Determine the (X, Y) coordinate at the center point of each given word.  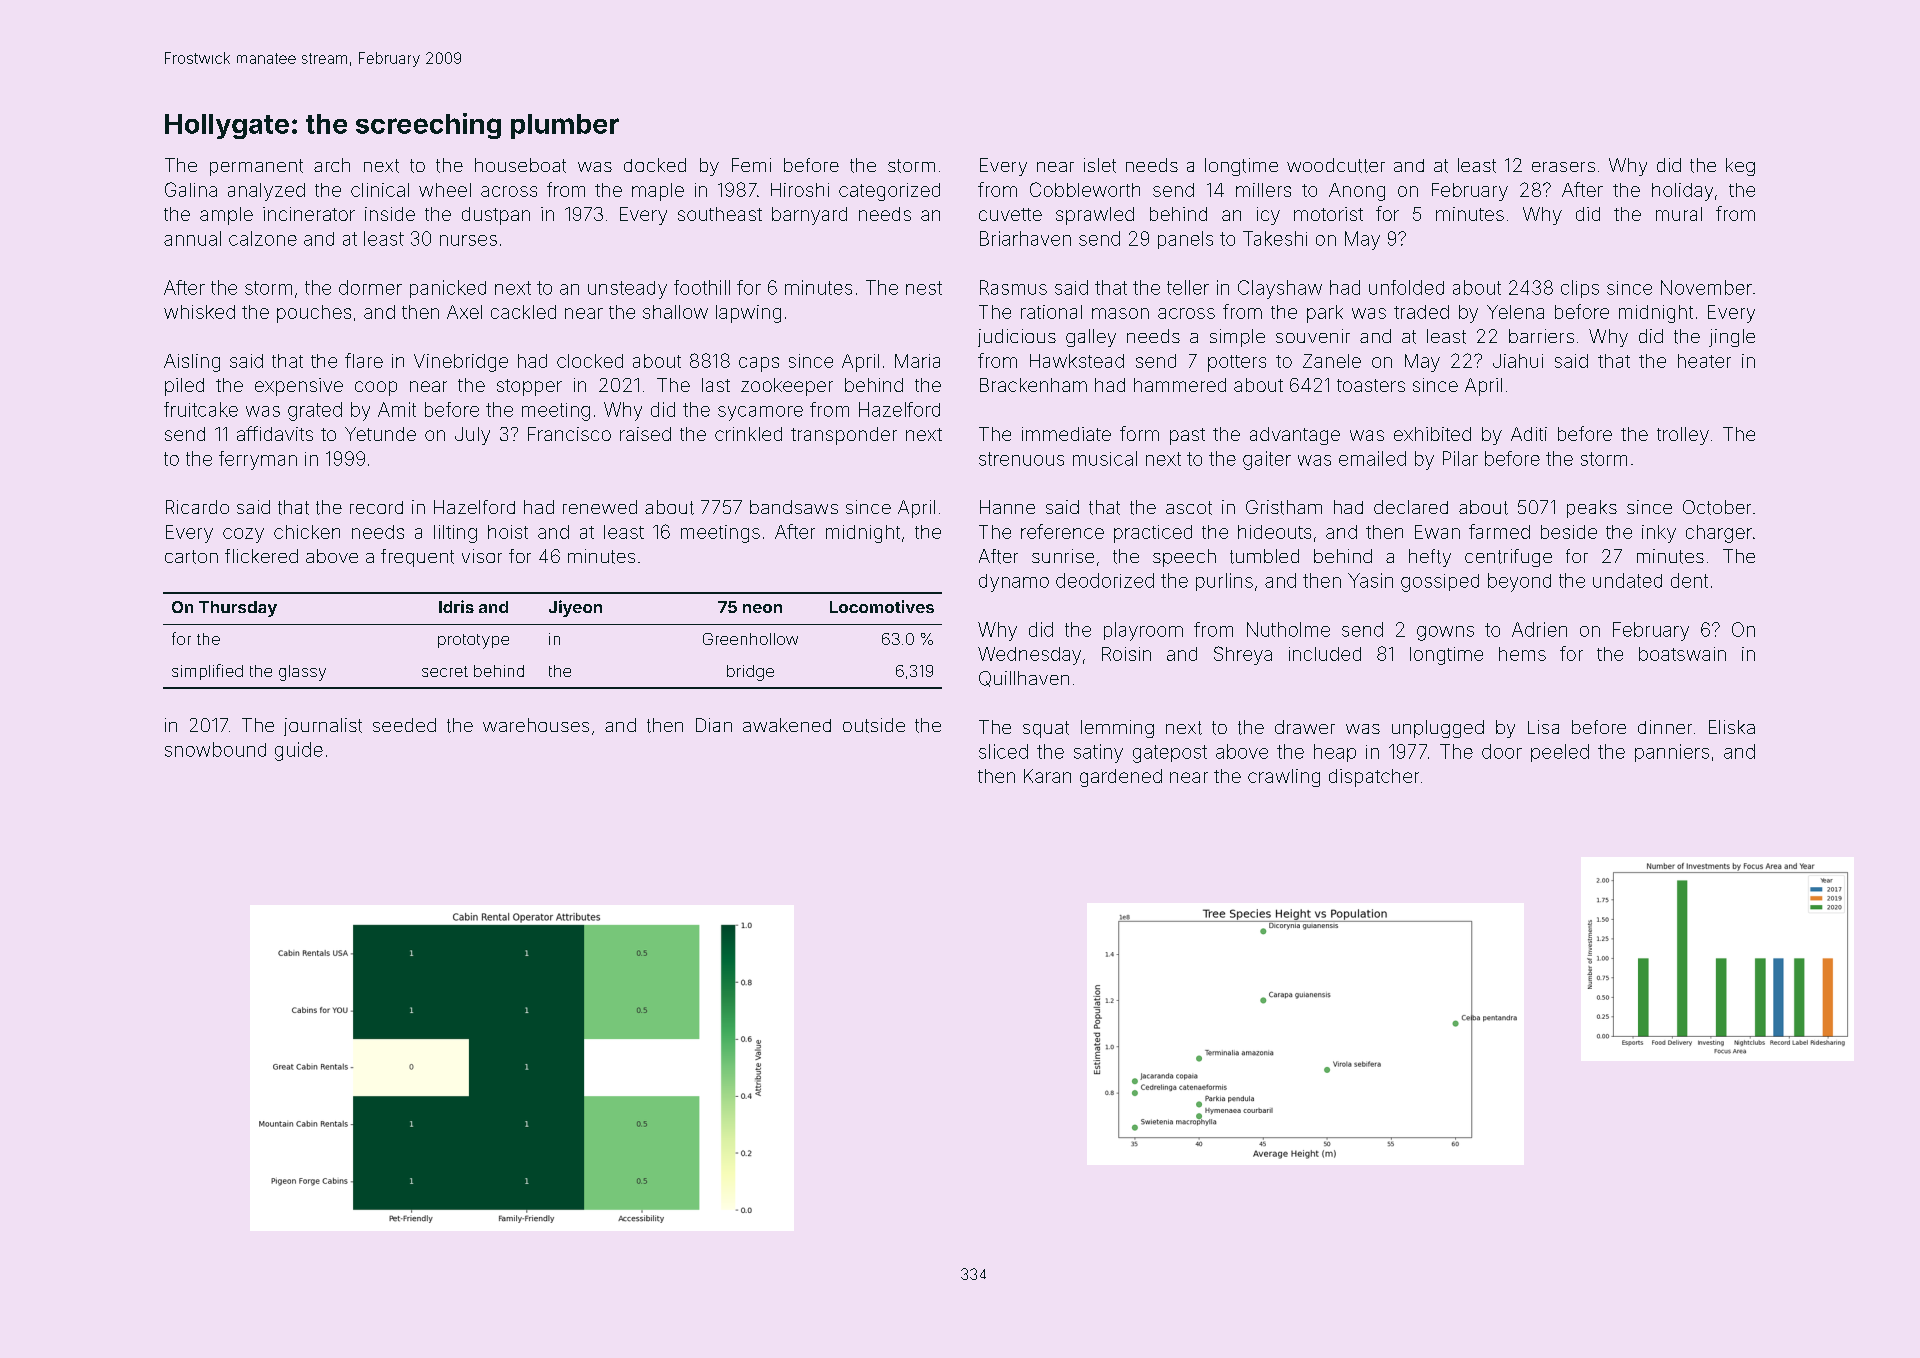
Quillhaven (1024, 679)
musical (1105, 458)
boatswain (1682, 654)
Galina (191, 189)
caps (759, 364)
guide (299, 751)
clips (1580, 289)
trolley (1683, 436)
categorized (889, 192)
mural (1679, 214)
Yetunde (380, 434)
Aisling (192, 363)
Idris (456, 606)
